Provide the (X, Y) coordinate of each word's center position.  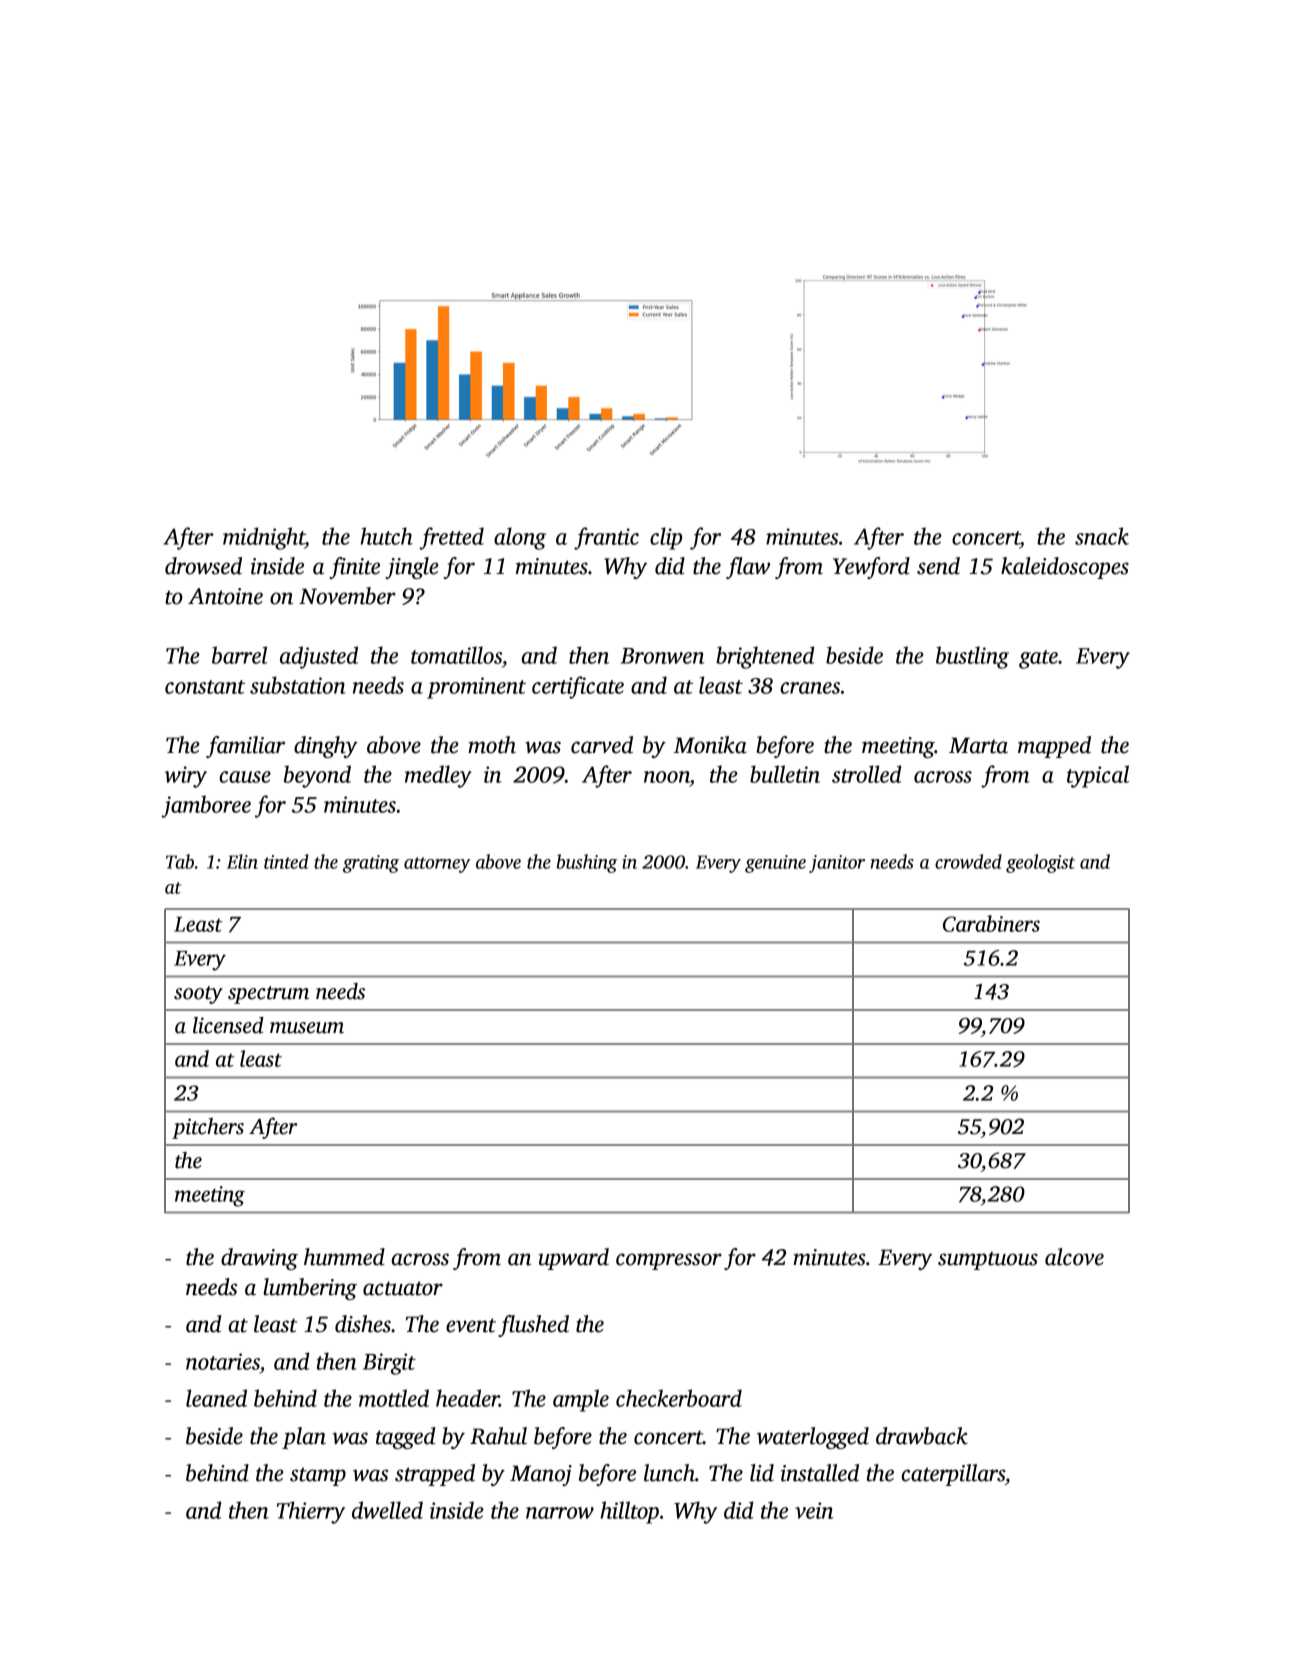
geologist (1040, 863)
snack (1102, 536)
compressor (669, 1261)
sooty (198, 995)
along (520, 538)
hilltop (630, 1512)
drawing (259, 1259)
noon (667, 777)
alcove (1074, 1257)
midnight (264, 538)
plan (304, 1438)
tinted (286, 861)
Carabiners (991, 923)
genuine (775, 864)
